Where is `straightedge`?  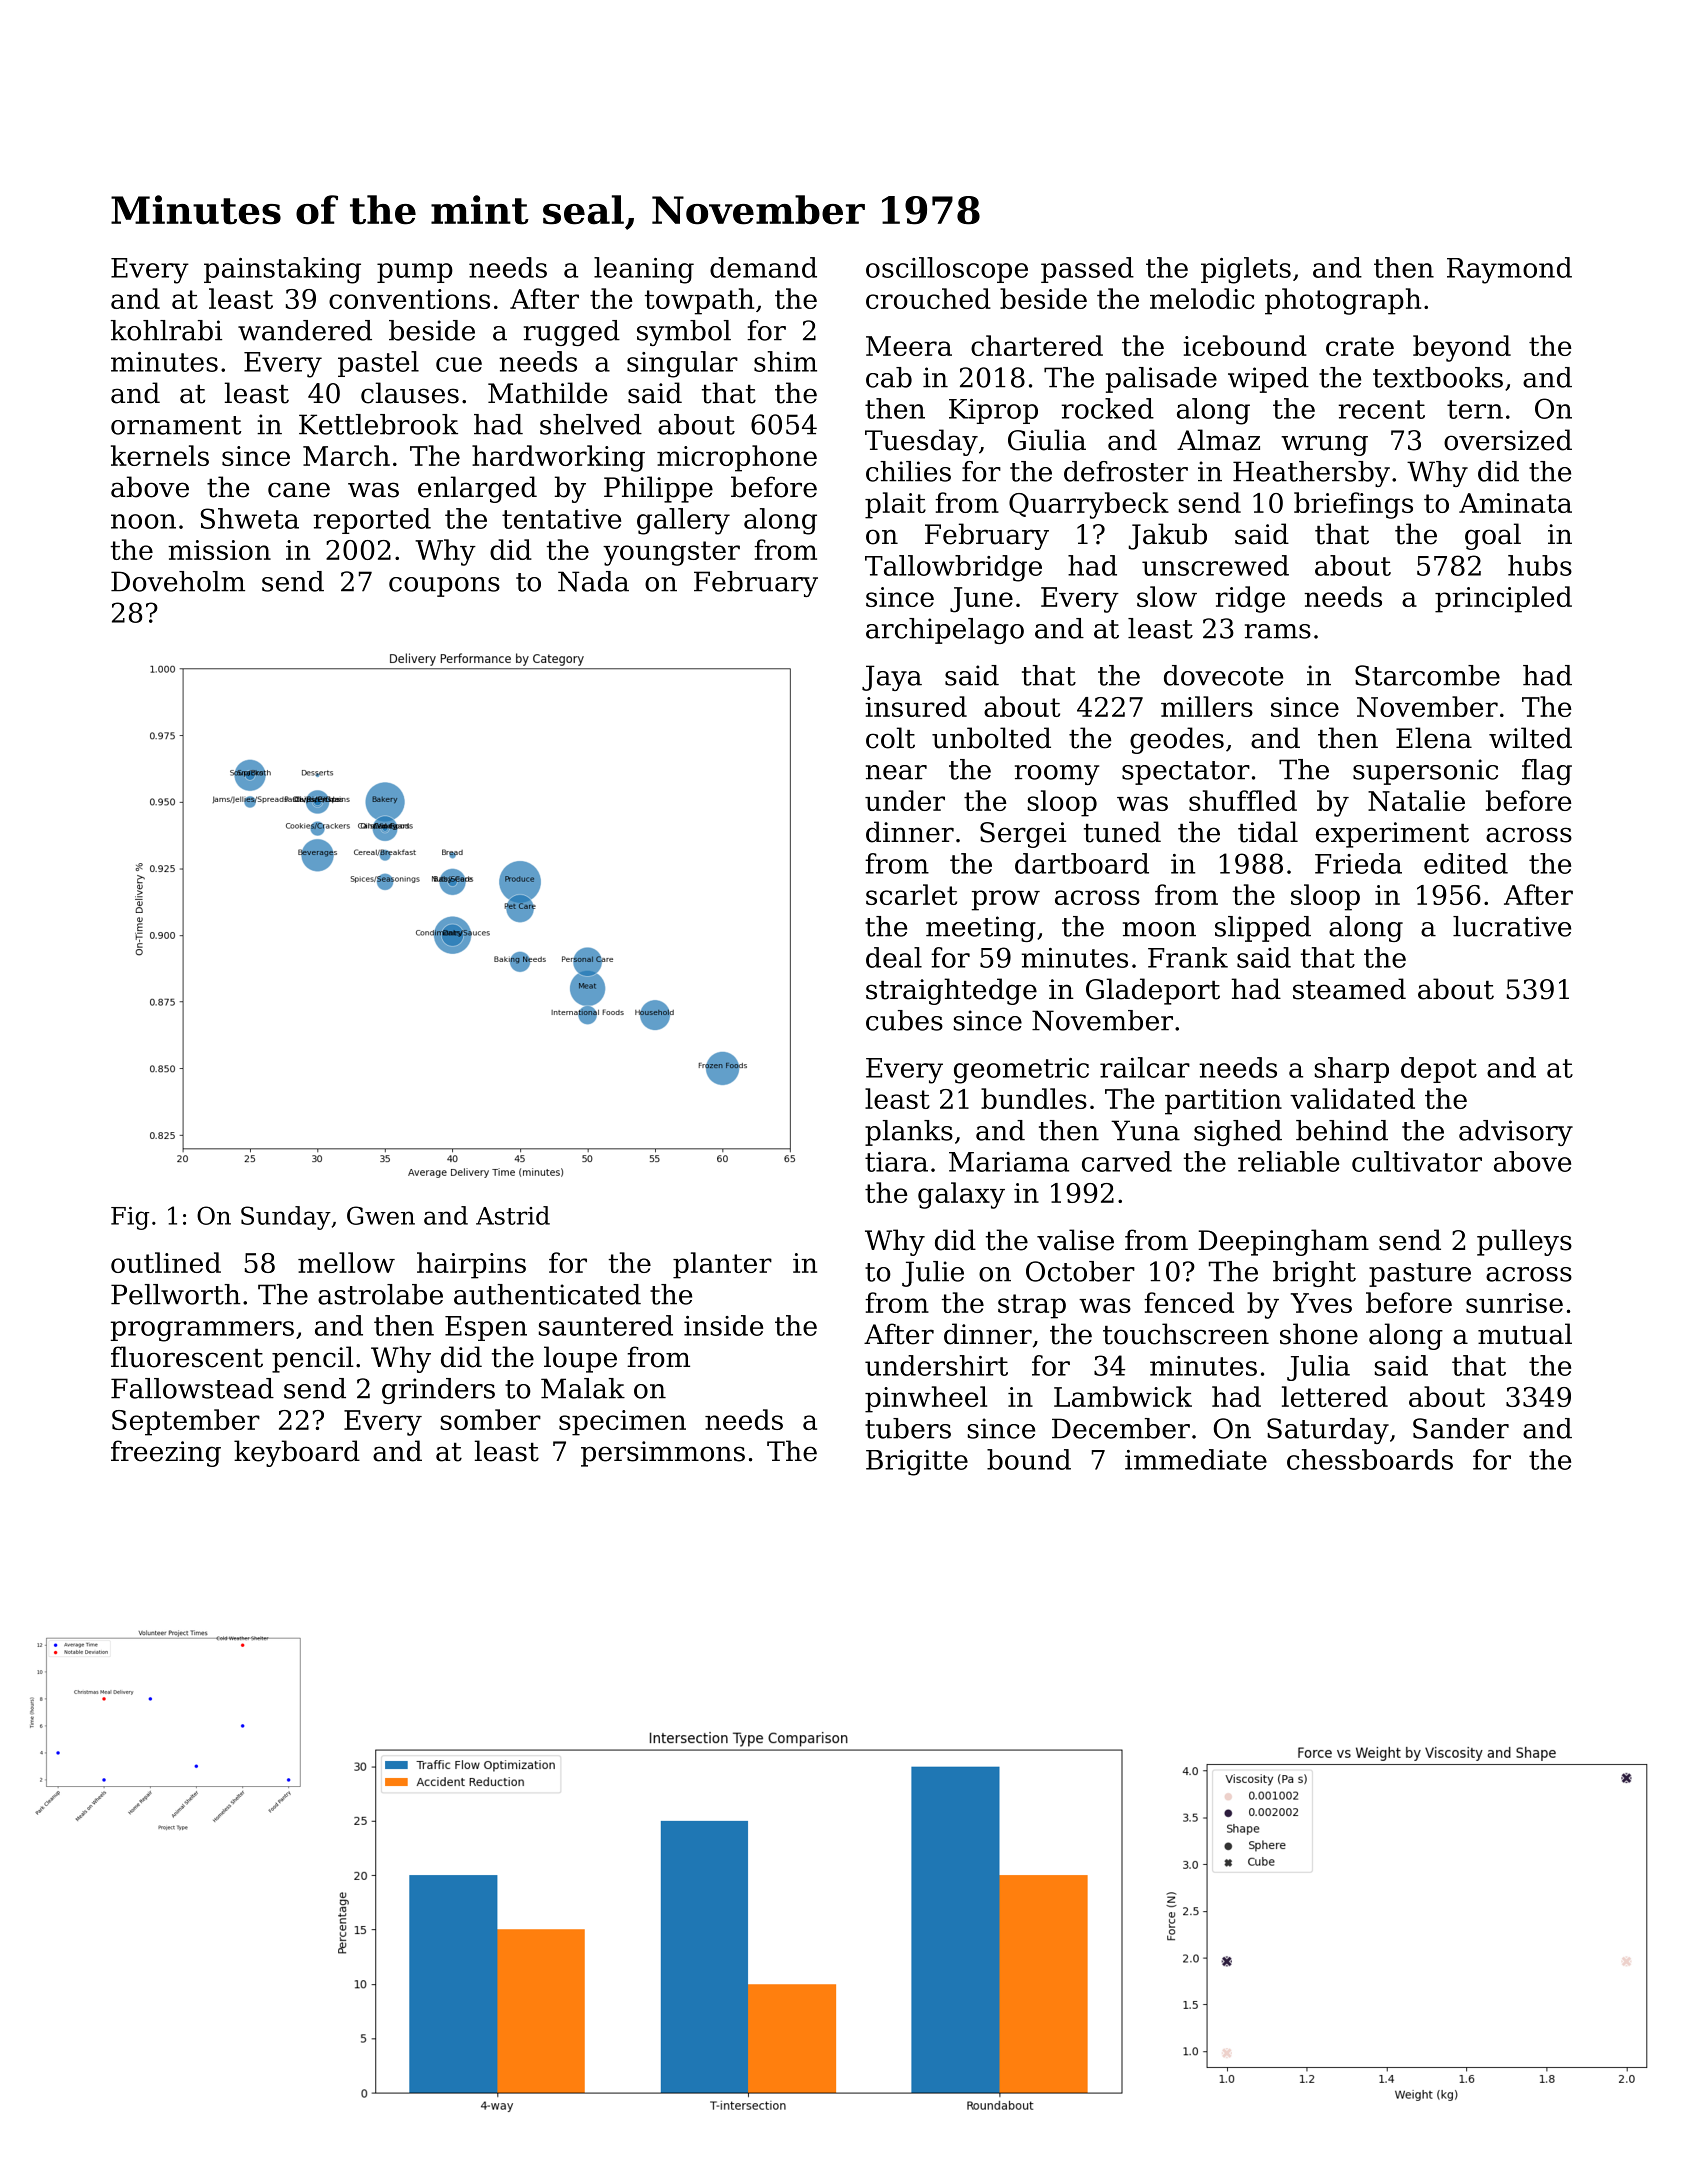 straightedge is located at coordinates (951, 991).
